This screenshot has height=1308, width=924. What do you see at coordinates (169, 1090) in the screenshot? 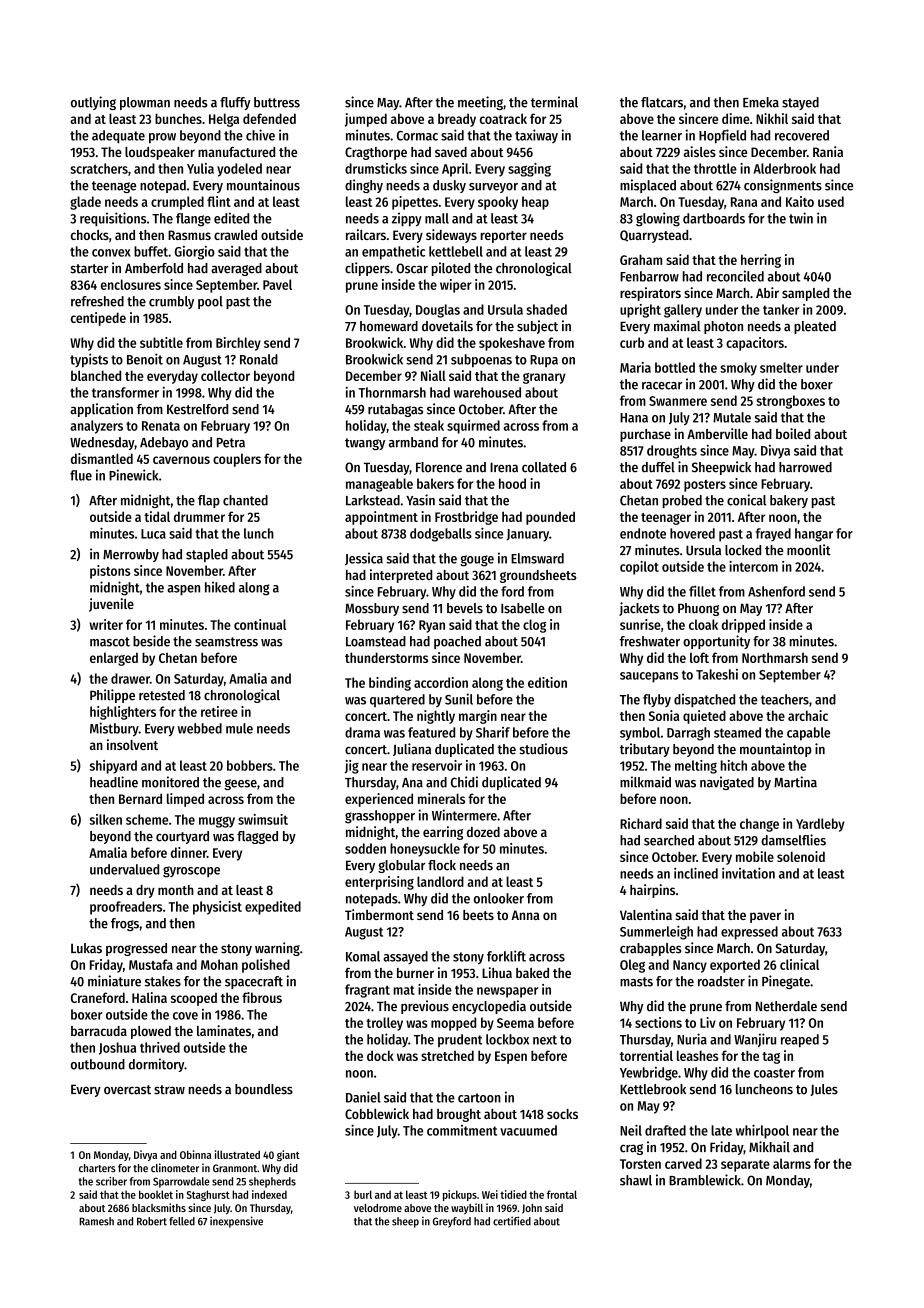
I see `straw` at bounding box center [169, 1090].
